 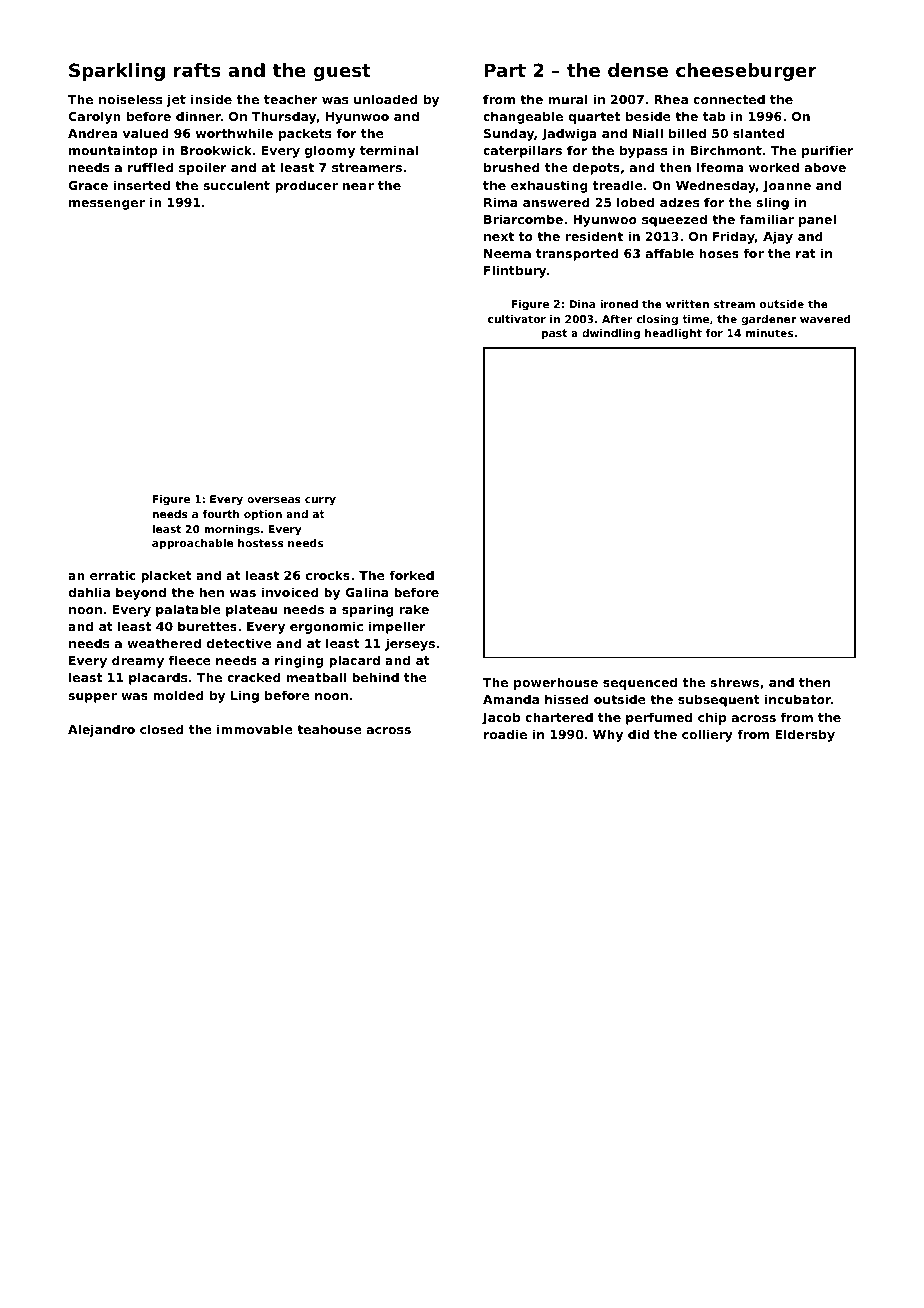 What do you see at coordinates (414, 609) in the image?
I see `rake` at bounding box center [414, 609].
